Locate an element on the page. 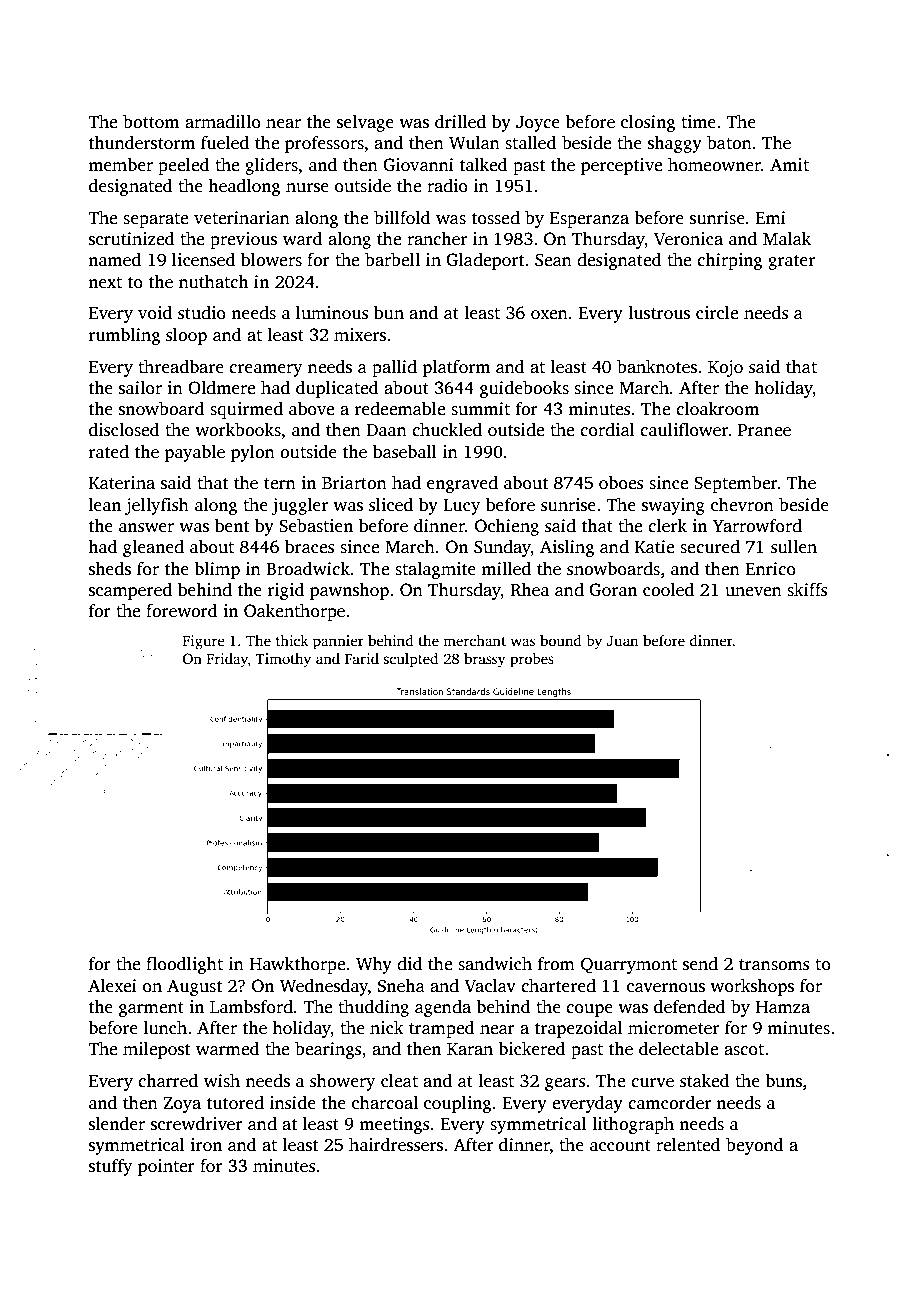  Kojo is located at coordinates (725, 368).
